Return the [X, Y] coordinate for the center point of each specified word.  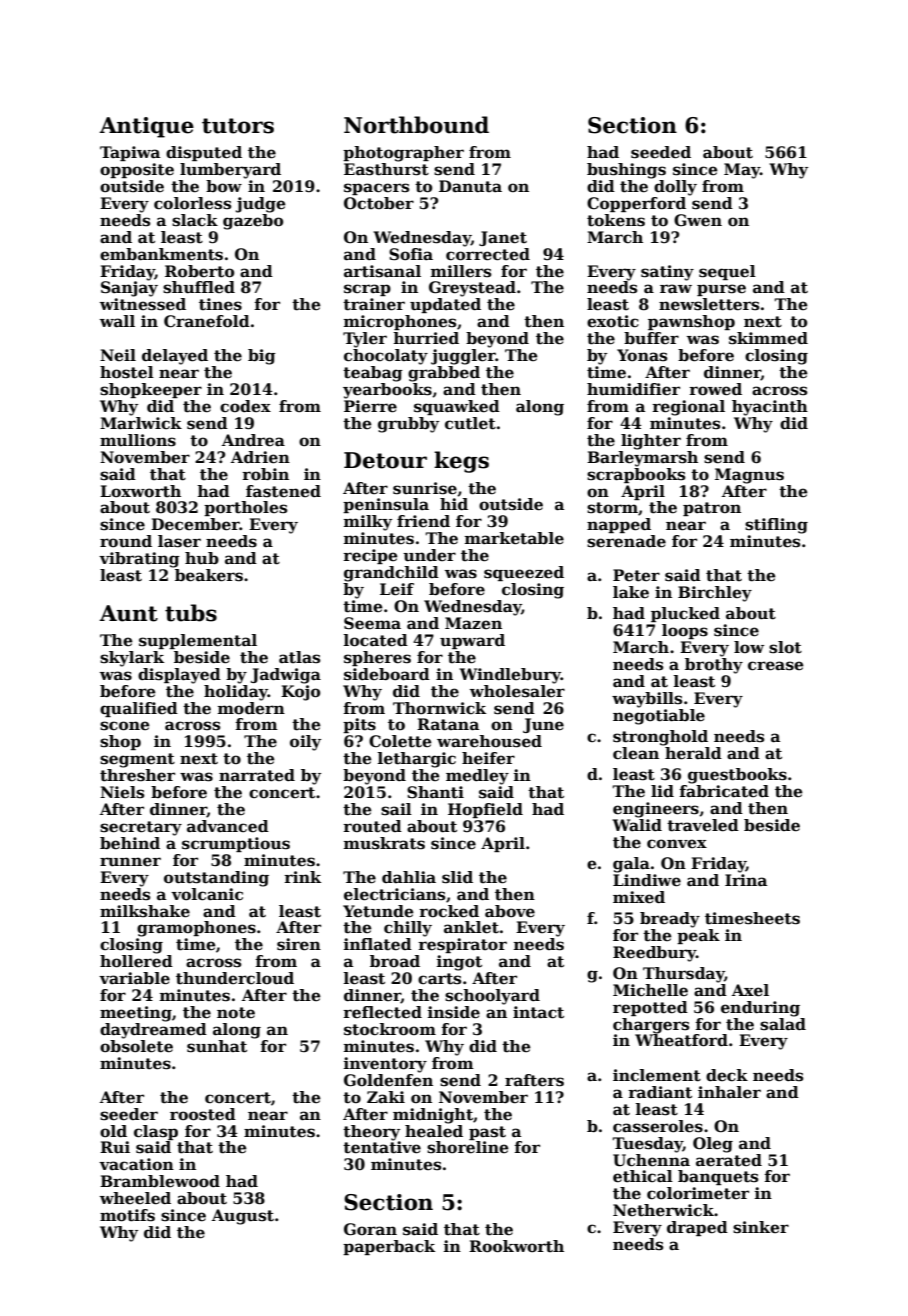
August [243, 1217]
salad [783, 1024]
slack [195, 220]
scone [125, 726]
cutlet [470, 423]
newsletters [709, 304]
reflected [382, 1012]
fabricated [724, 791]
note [236, 1013]
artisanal [382, 271]
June [543, 725]
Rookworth [516, 1246]
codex [245, 406]
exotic [613, 321]
